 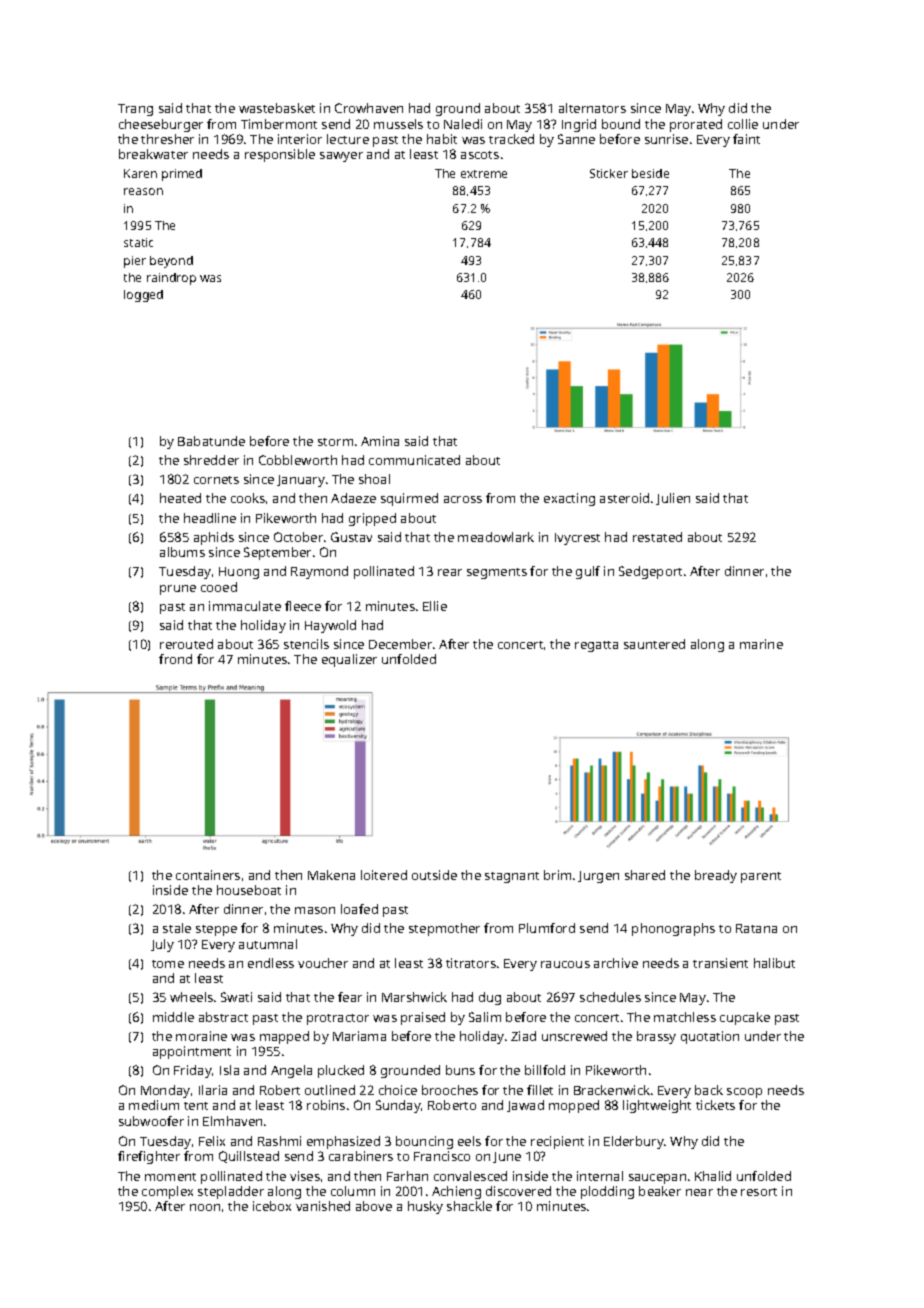 What do you see at coordinates (277, 108) in the image?
I see `wastebasket` at bounding box center [277, 108].
